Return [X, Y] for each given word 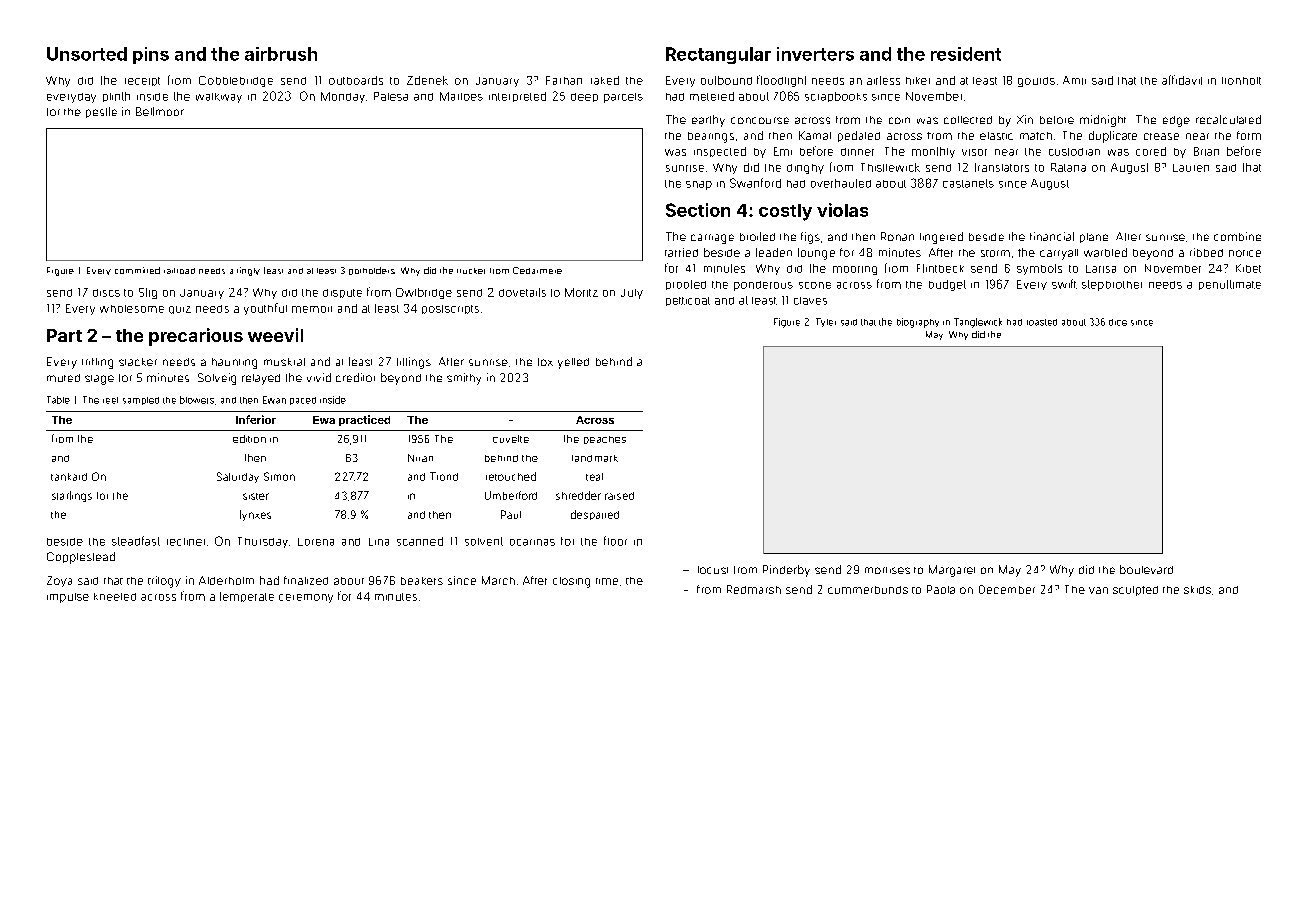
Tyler [826, 322]
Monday [343, 97]
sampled [141, 401]
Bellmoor [160, 111]
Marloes [461, 96]
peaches [605, 440]
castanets [968, 183]
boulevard [1146, 569]
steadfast [136, 541]
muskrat [284, 362]
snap [699, 185]
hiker [918, 81]
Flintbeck [940, 268]
